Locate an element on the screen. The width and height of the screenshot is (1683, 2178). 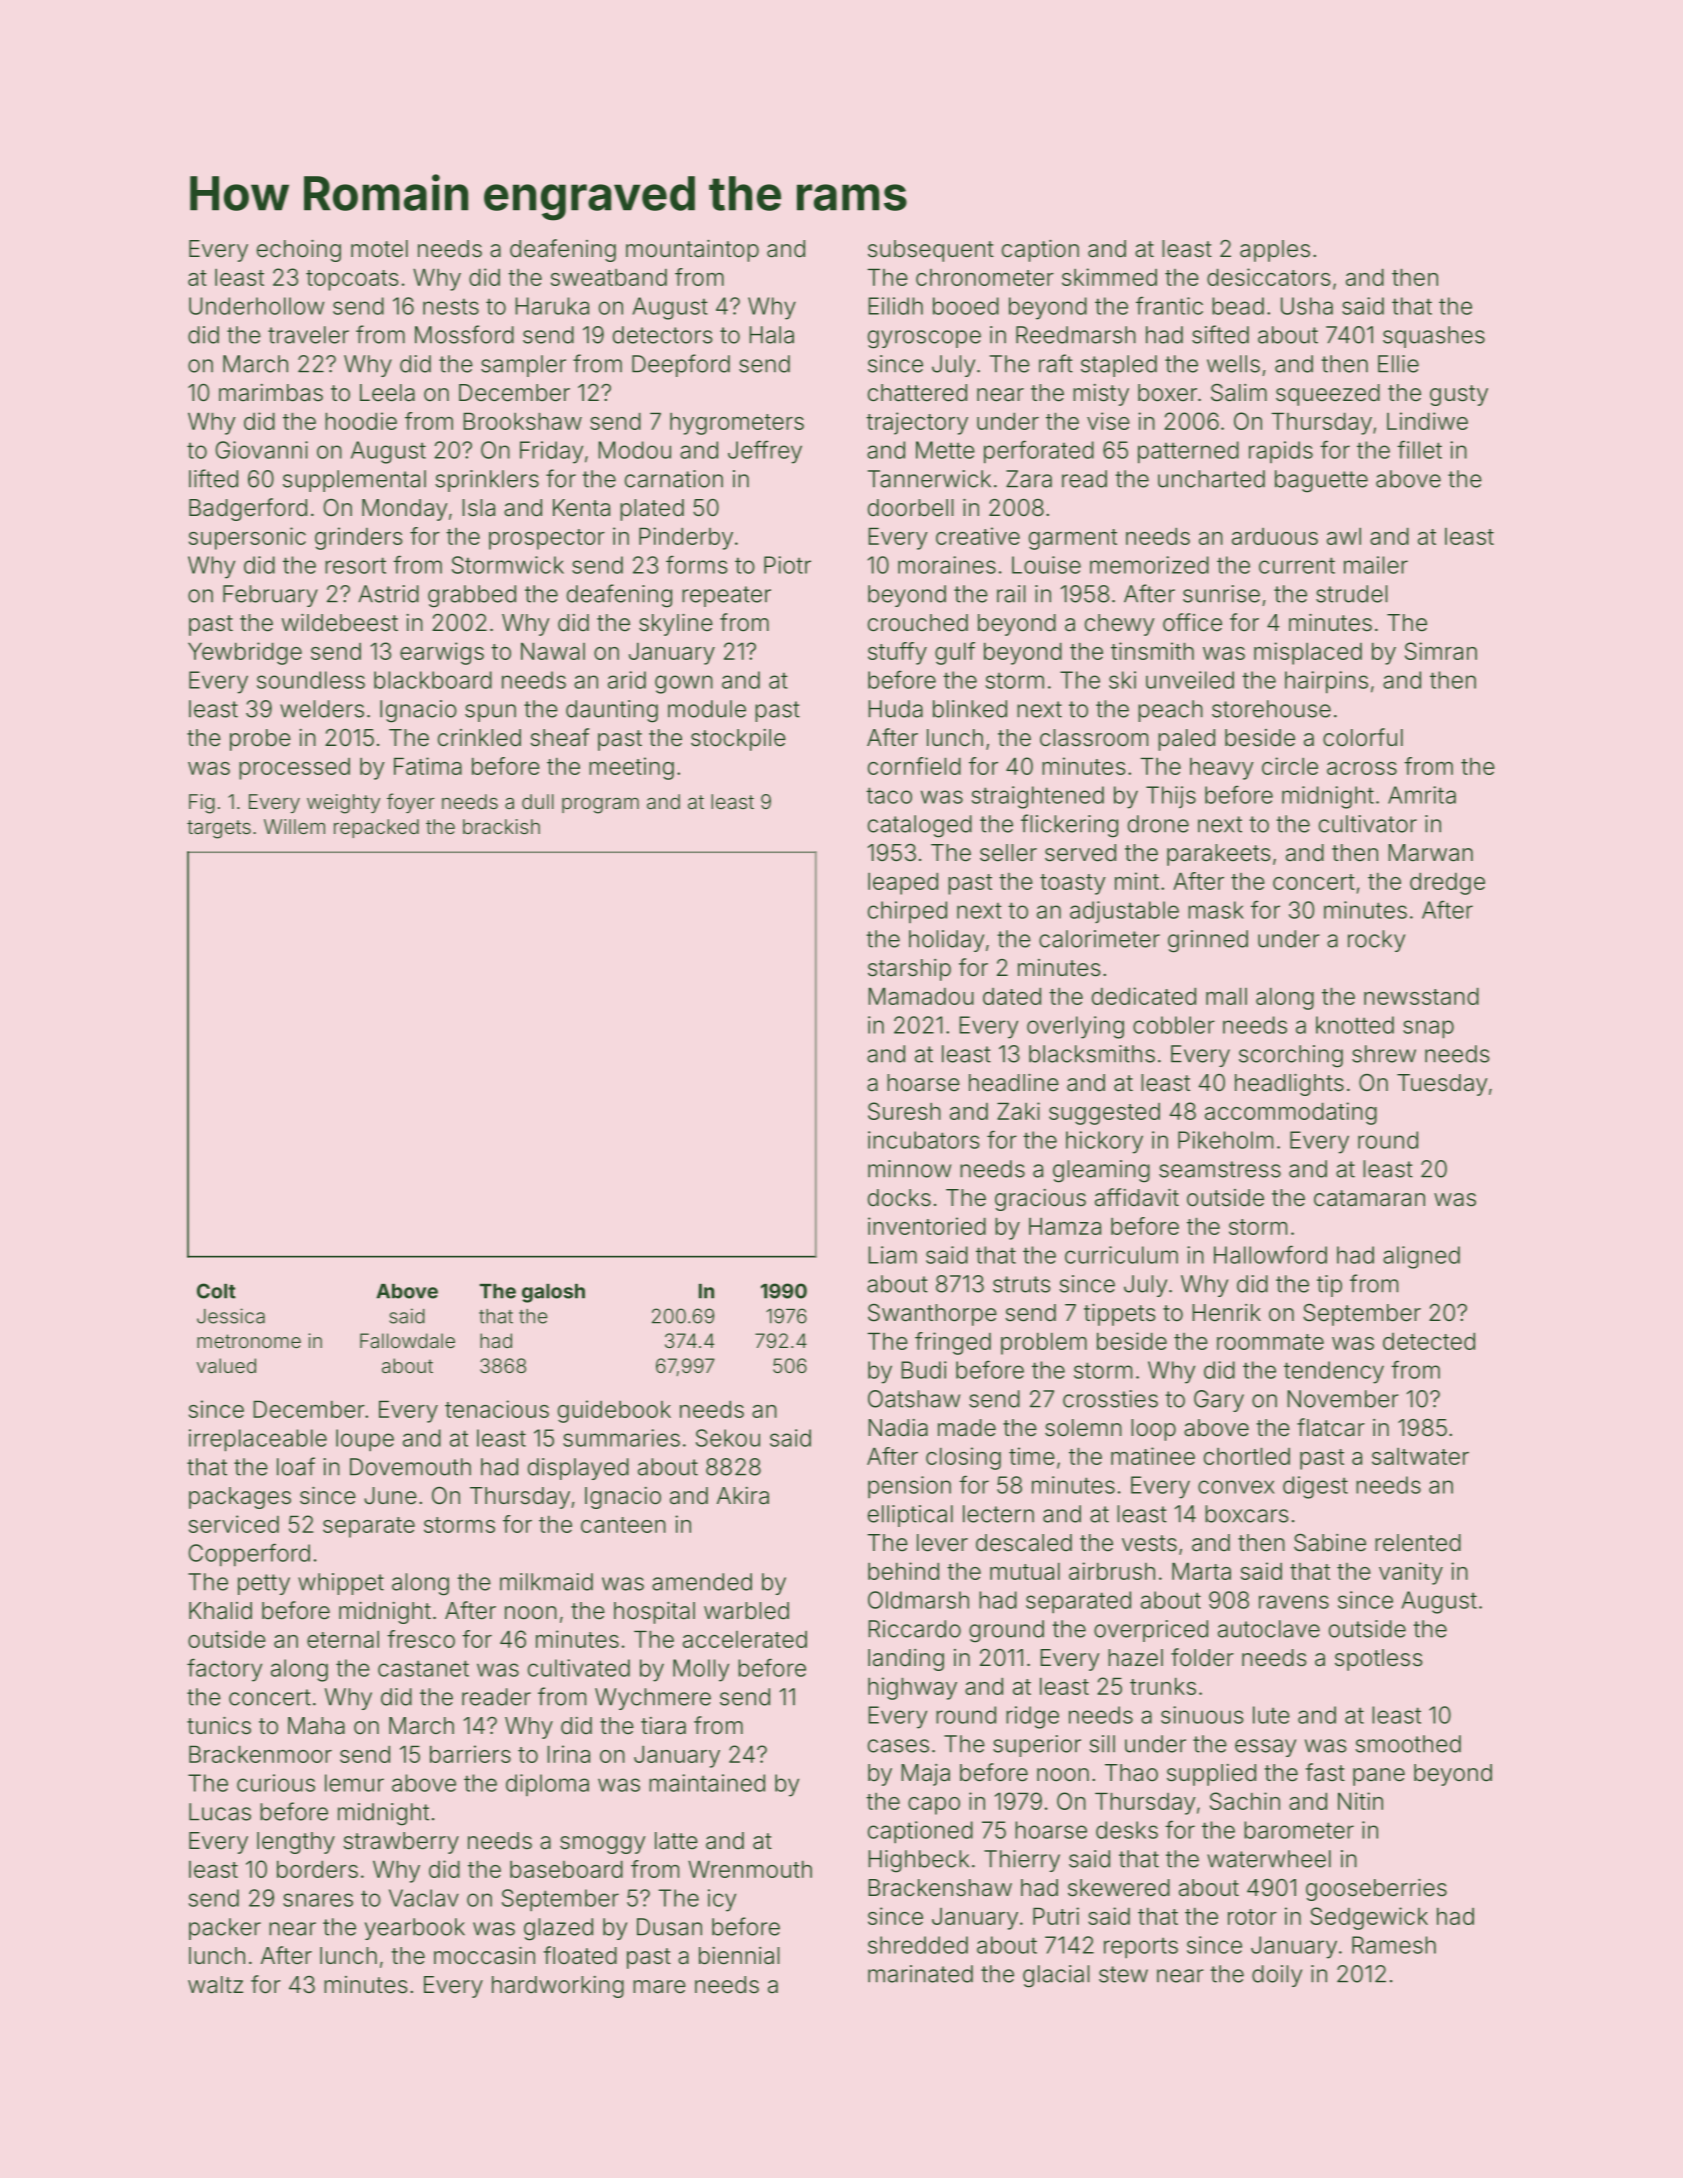
tenacious is located at coordinates (497, 1409).
